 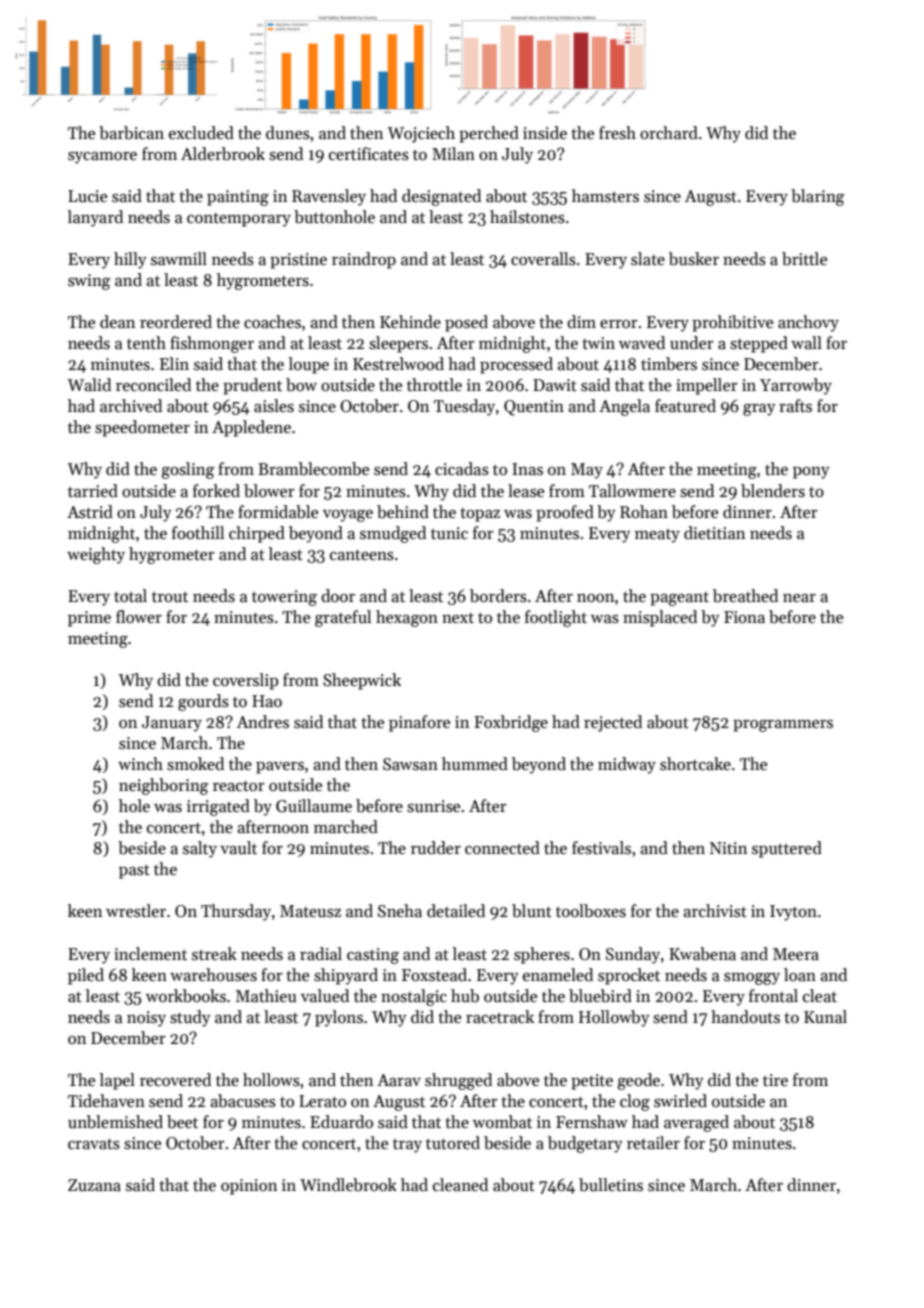 What do you see at coordinates (694, 259) in the image?
I see `busker` at bounding box center [694, 259].
